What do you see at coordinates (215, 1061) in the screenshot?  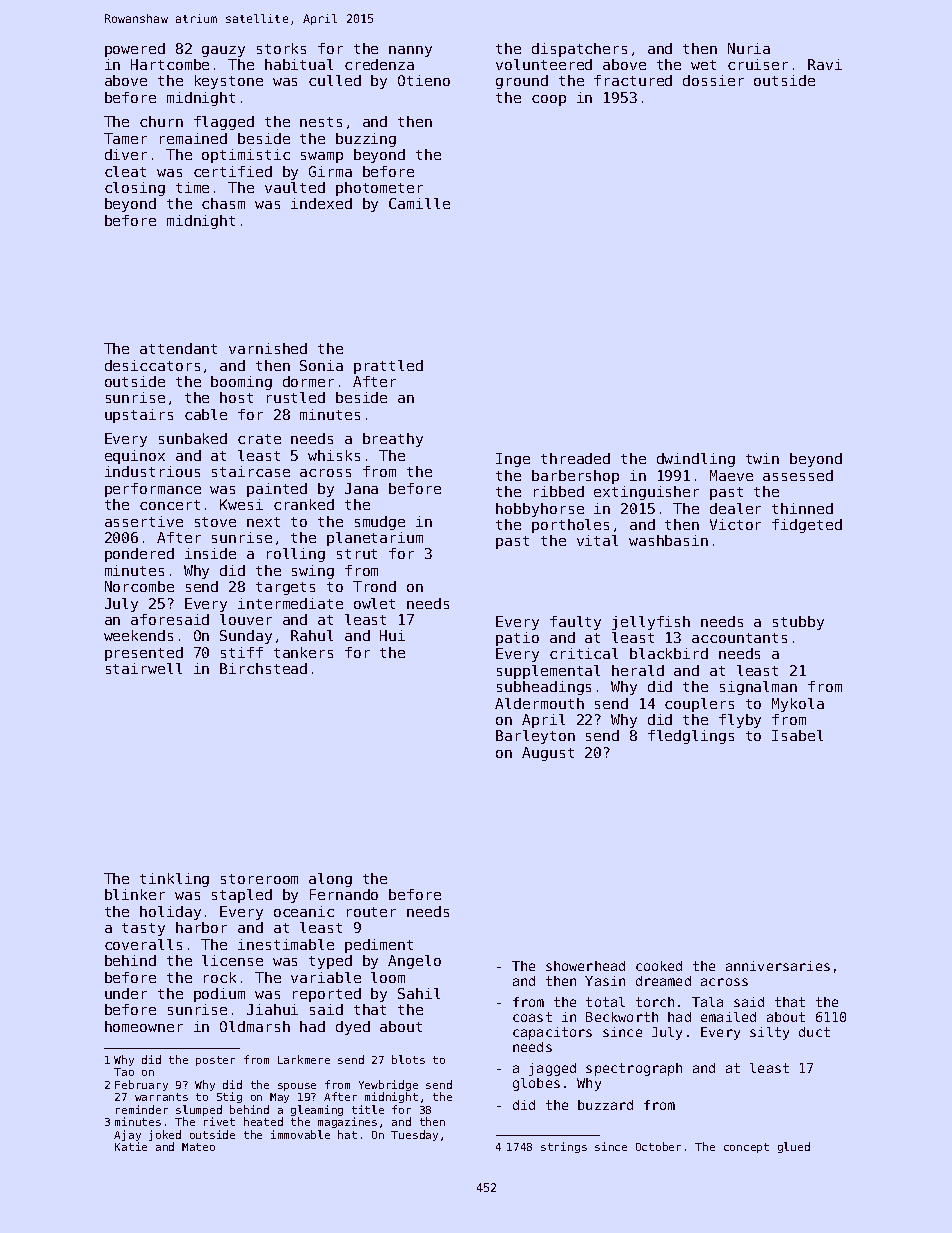 I see `poster` at bounding box center [215, 1061].
